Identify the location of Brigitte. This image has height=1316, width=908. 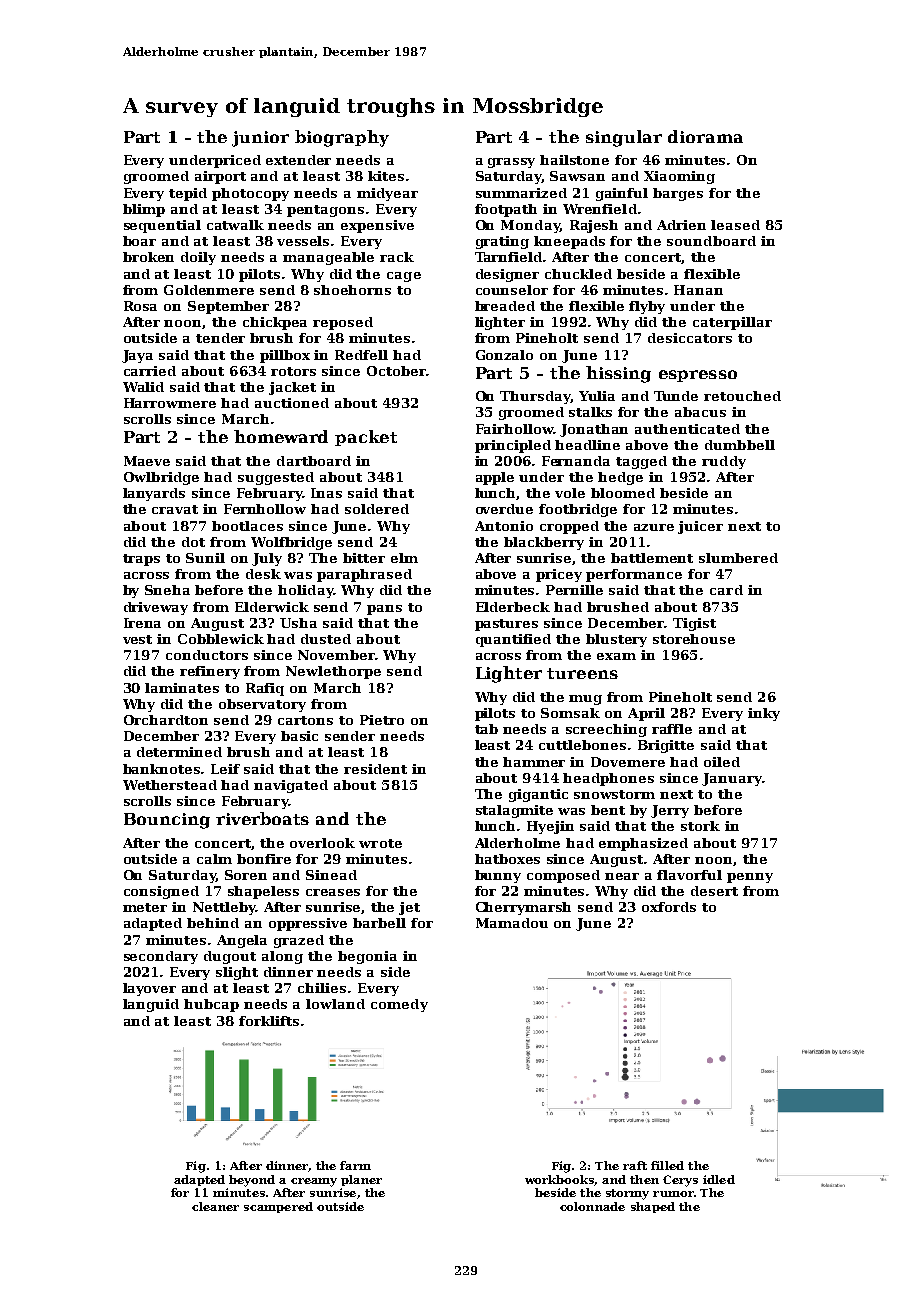
(666, 746).
